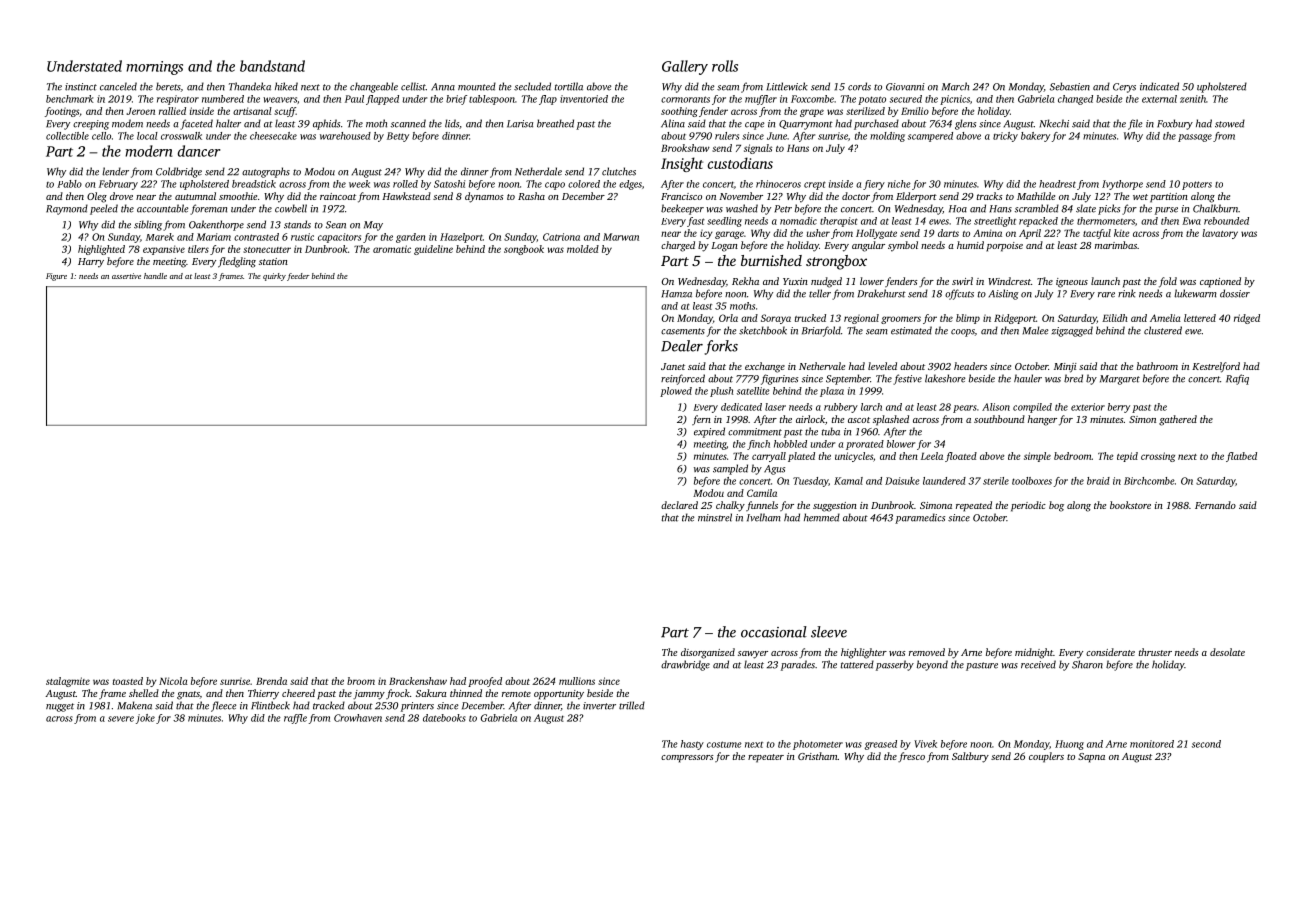 The width and height of the image is (1308, 924). Describe the element at coordinates (679, 505) in the image. I see `declared` at that location.
